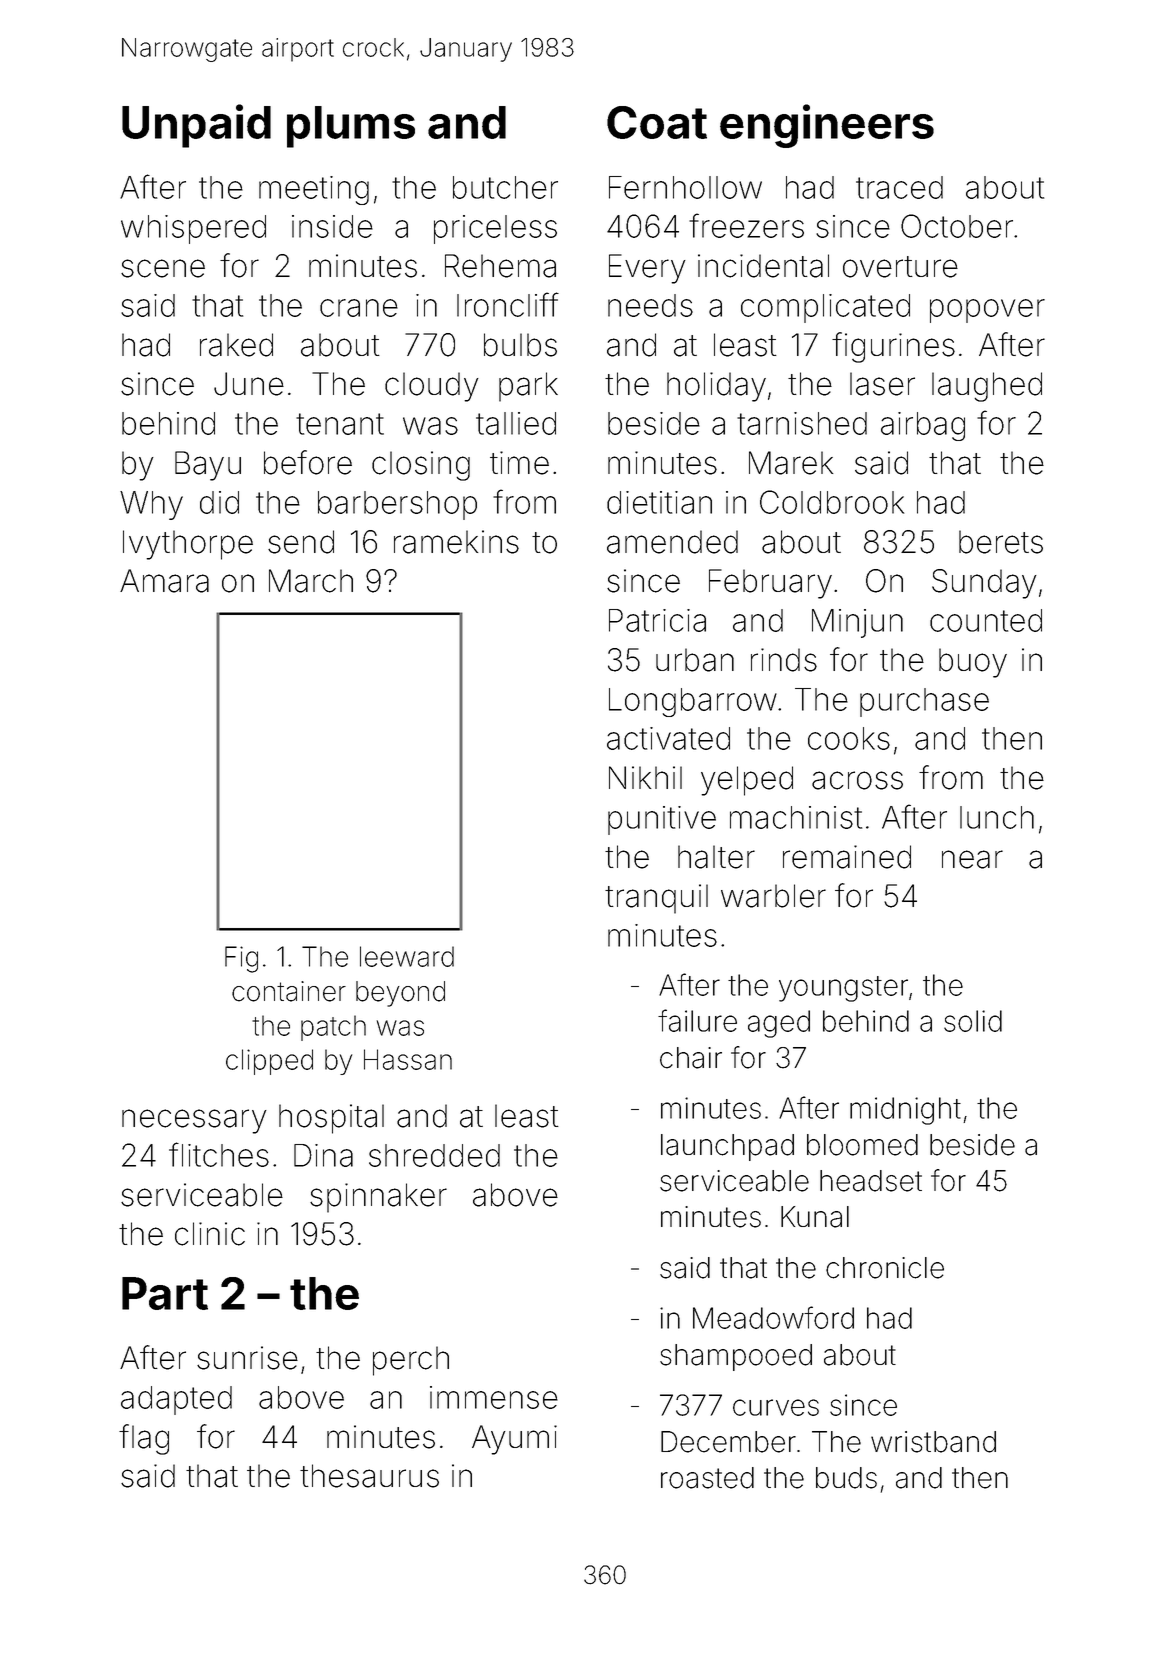 The width and height of the document is (1165, 1654). Describe the element at coordinates (369, 1476) in the document. I see `thesaurus` at that location.
